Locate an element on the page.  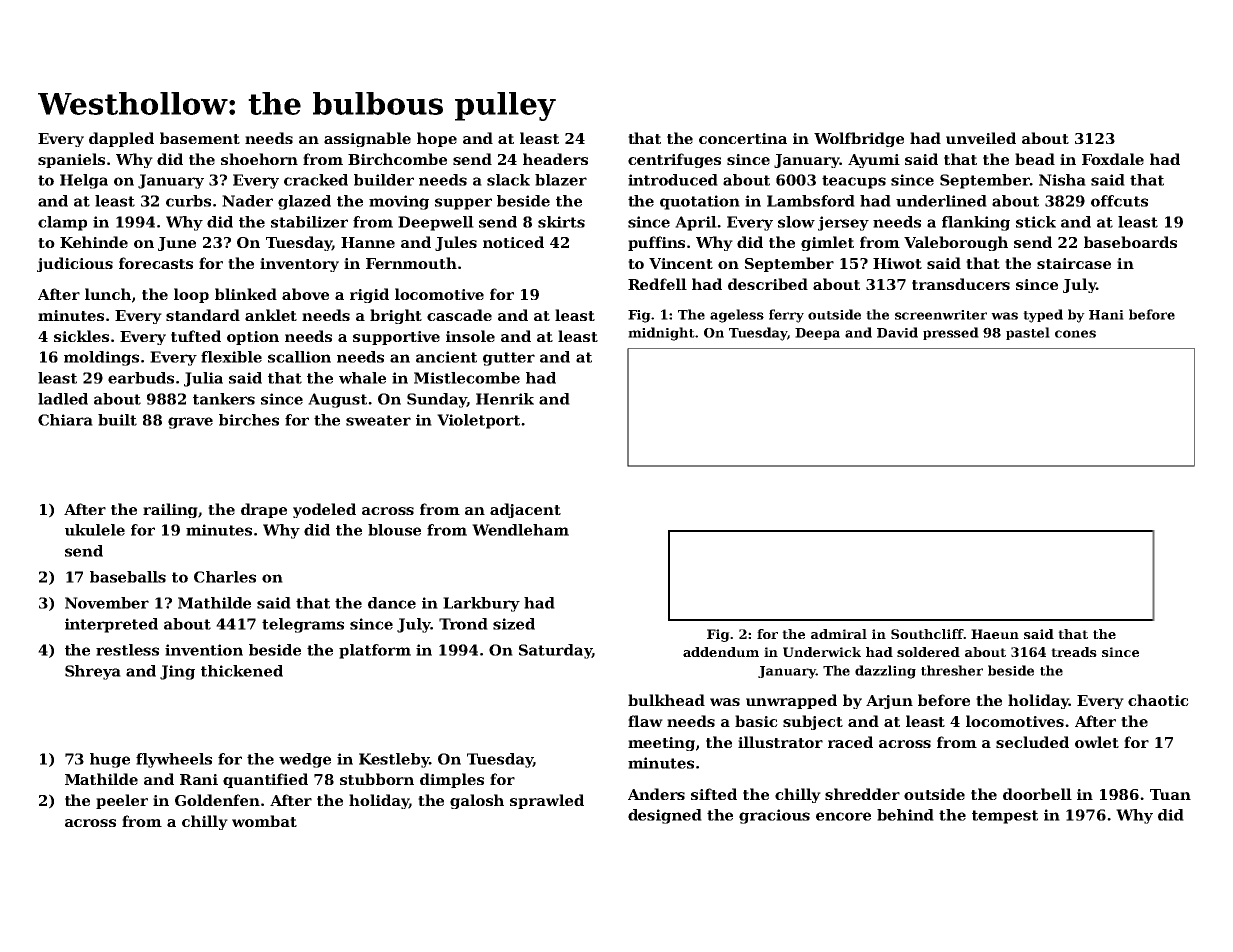
gutter is located at coordinates (509, 359).
